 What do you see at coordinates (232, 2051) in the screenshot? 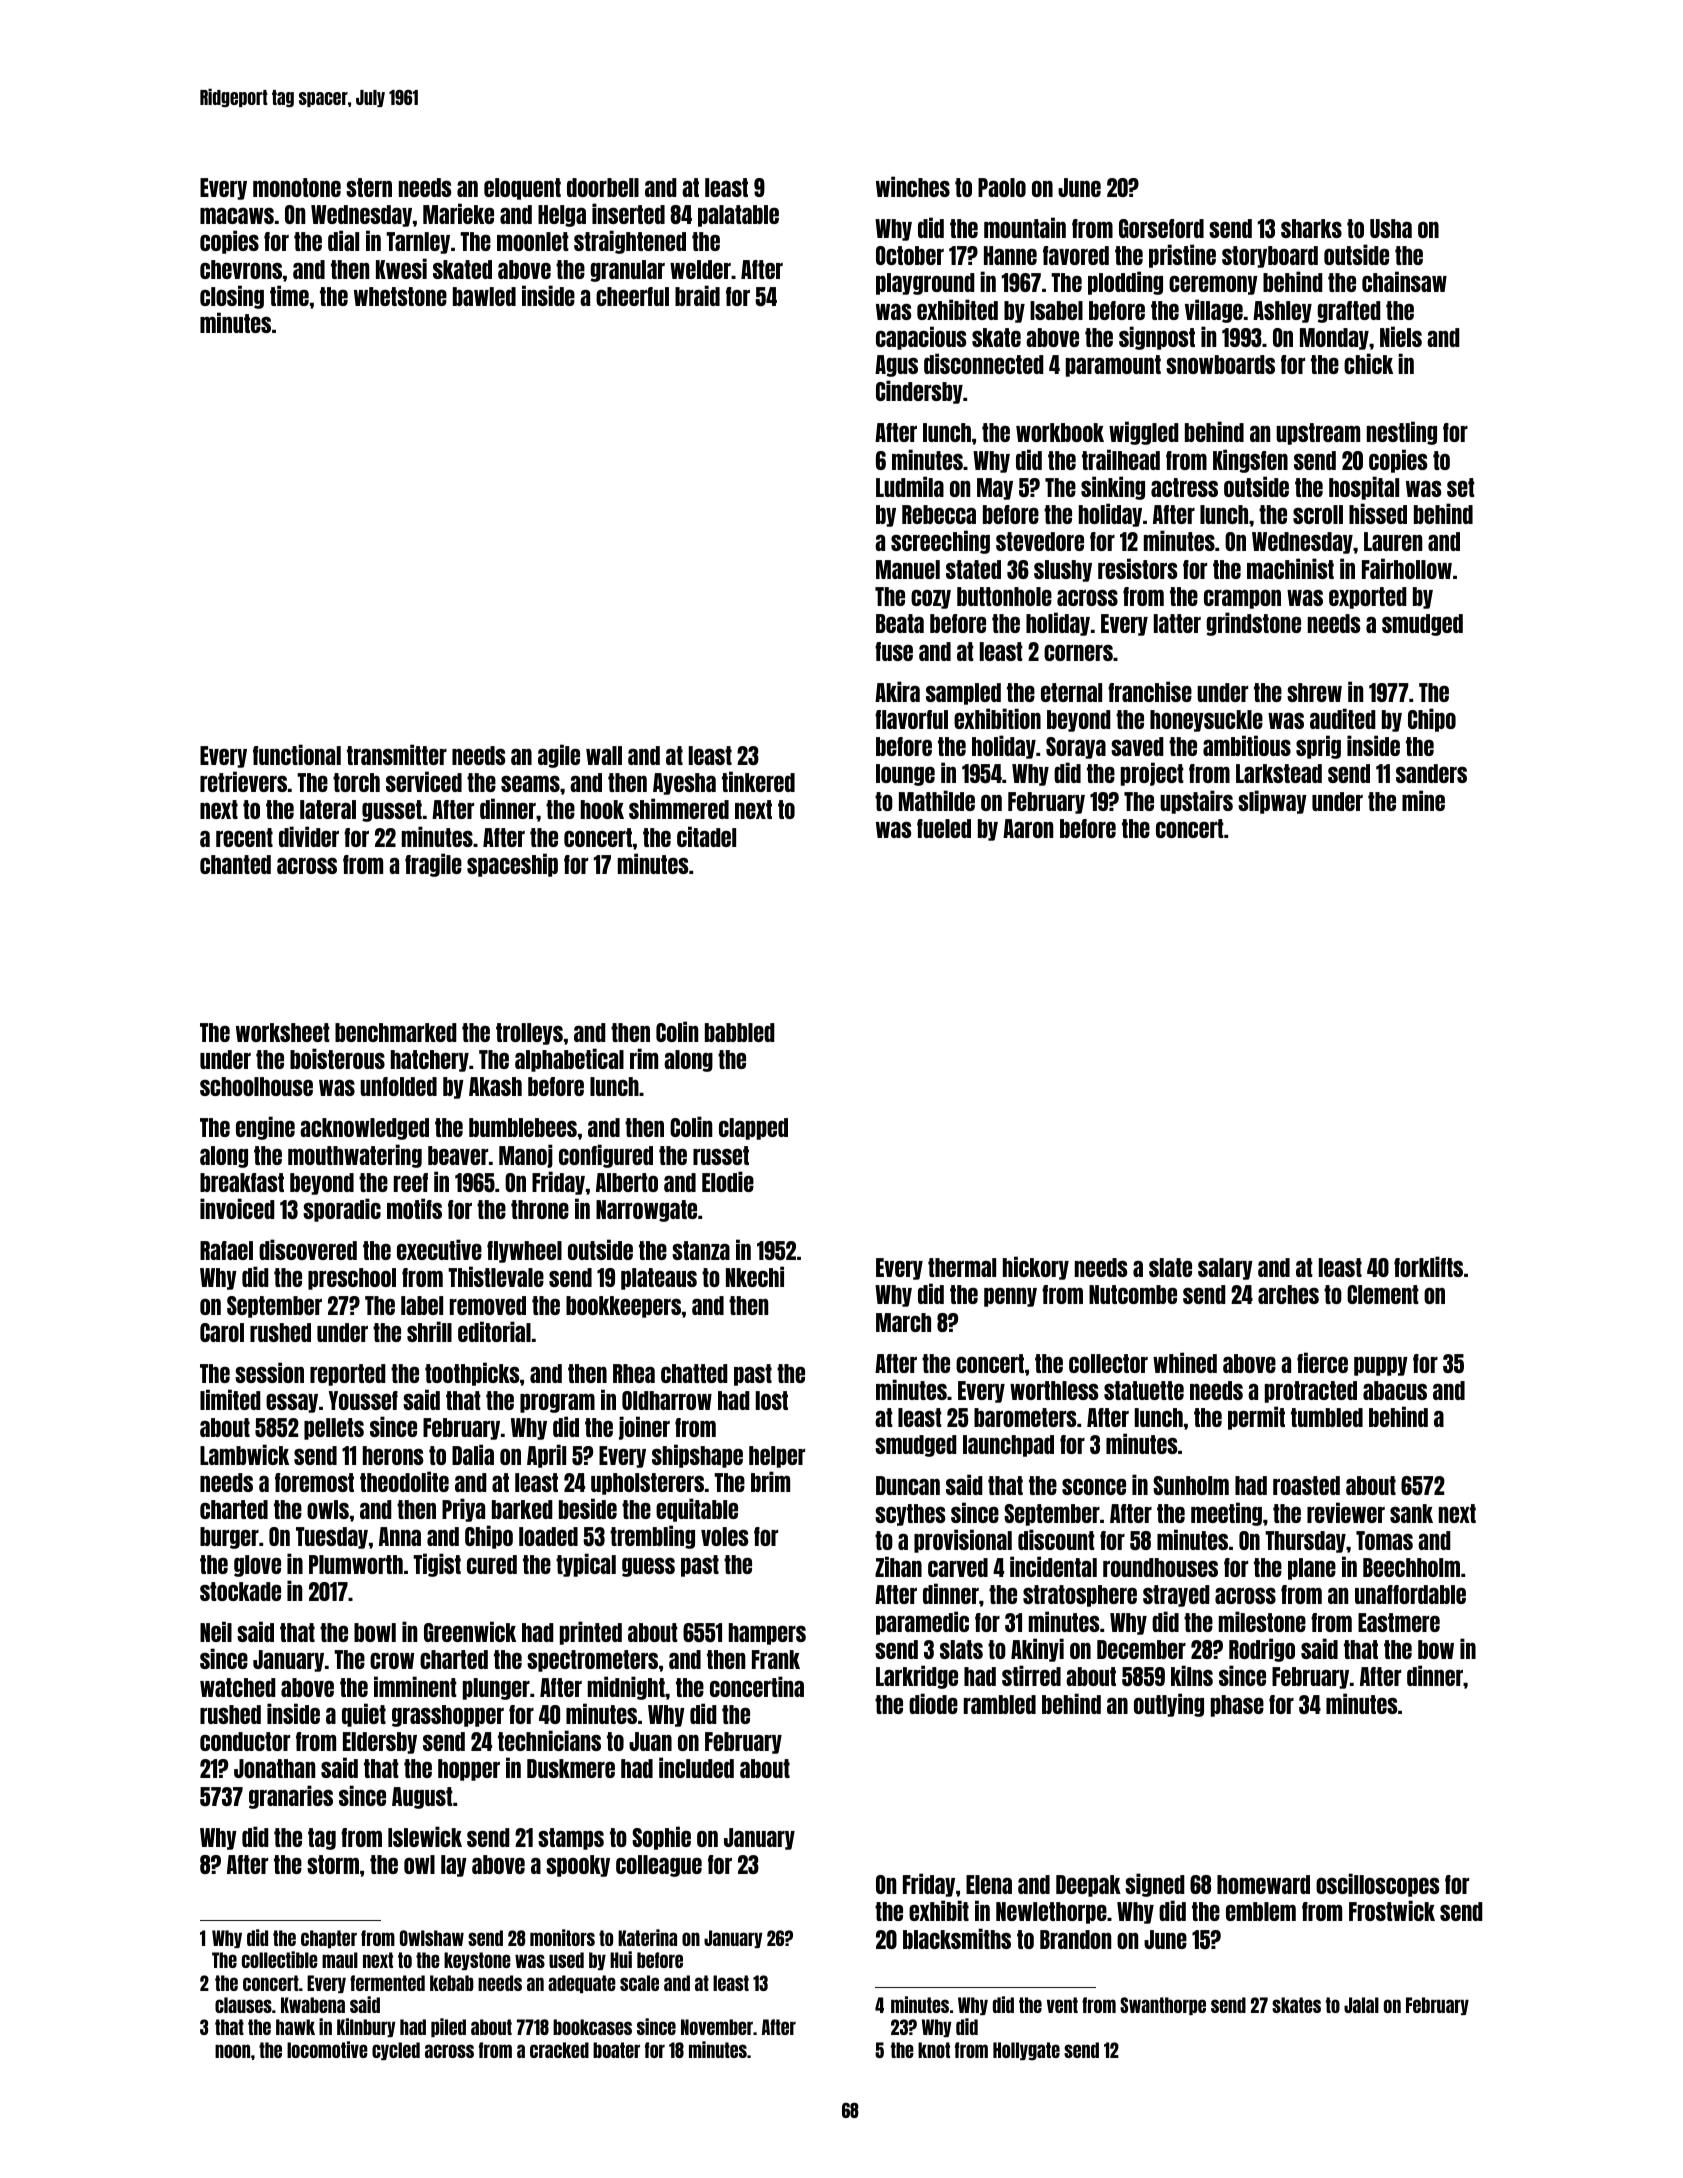
I see `noon` at bounding box center [232, 2051].
